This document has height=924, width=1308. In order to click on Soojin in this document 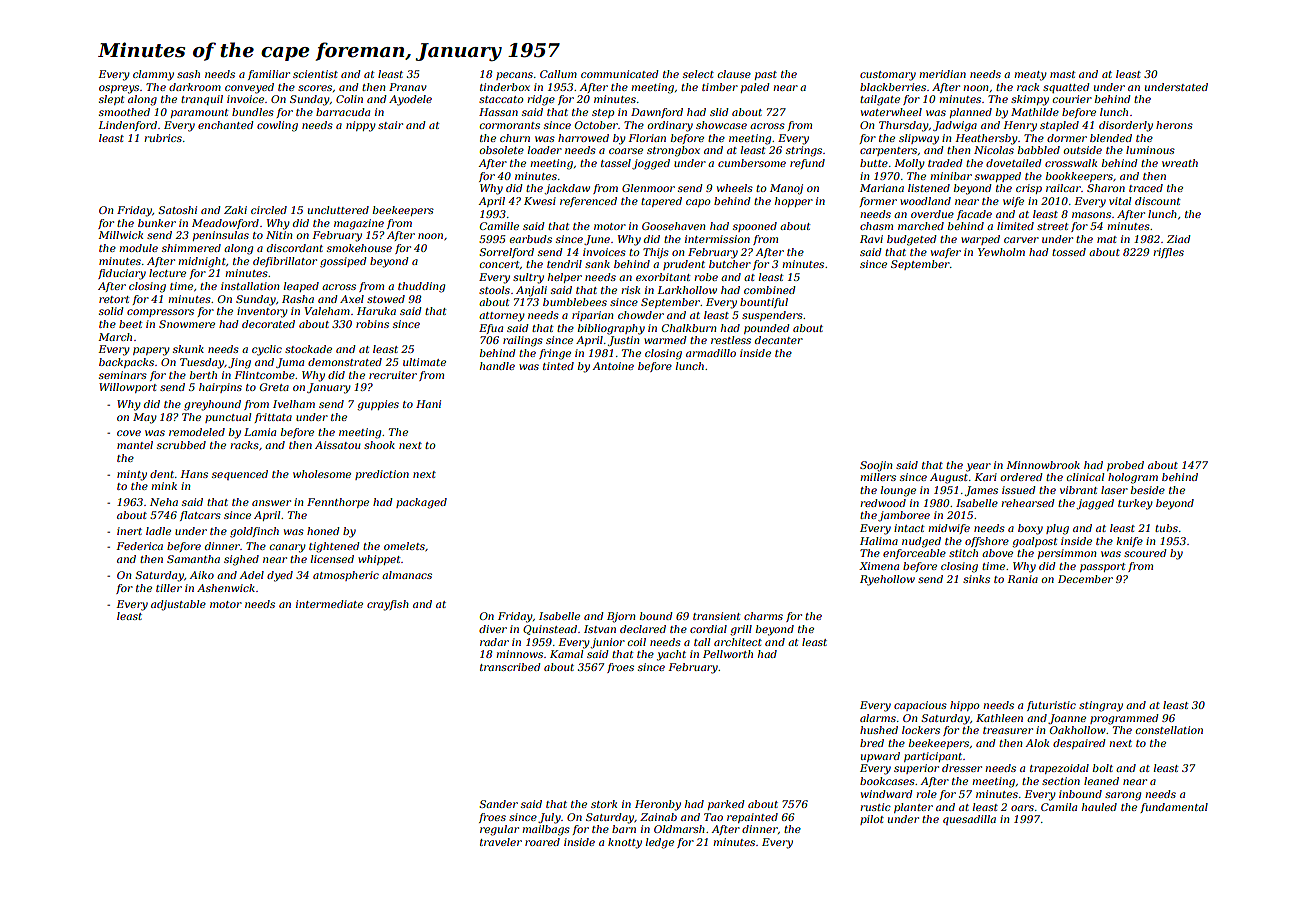, I will do `click(876, 466)`.
